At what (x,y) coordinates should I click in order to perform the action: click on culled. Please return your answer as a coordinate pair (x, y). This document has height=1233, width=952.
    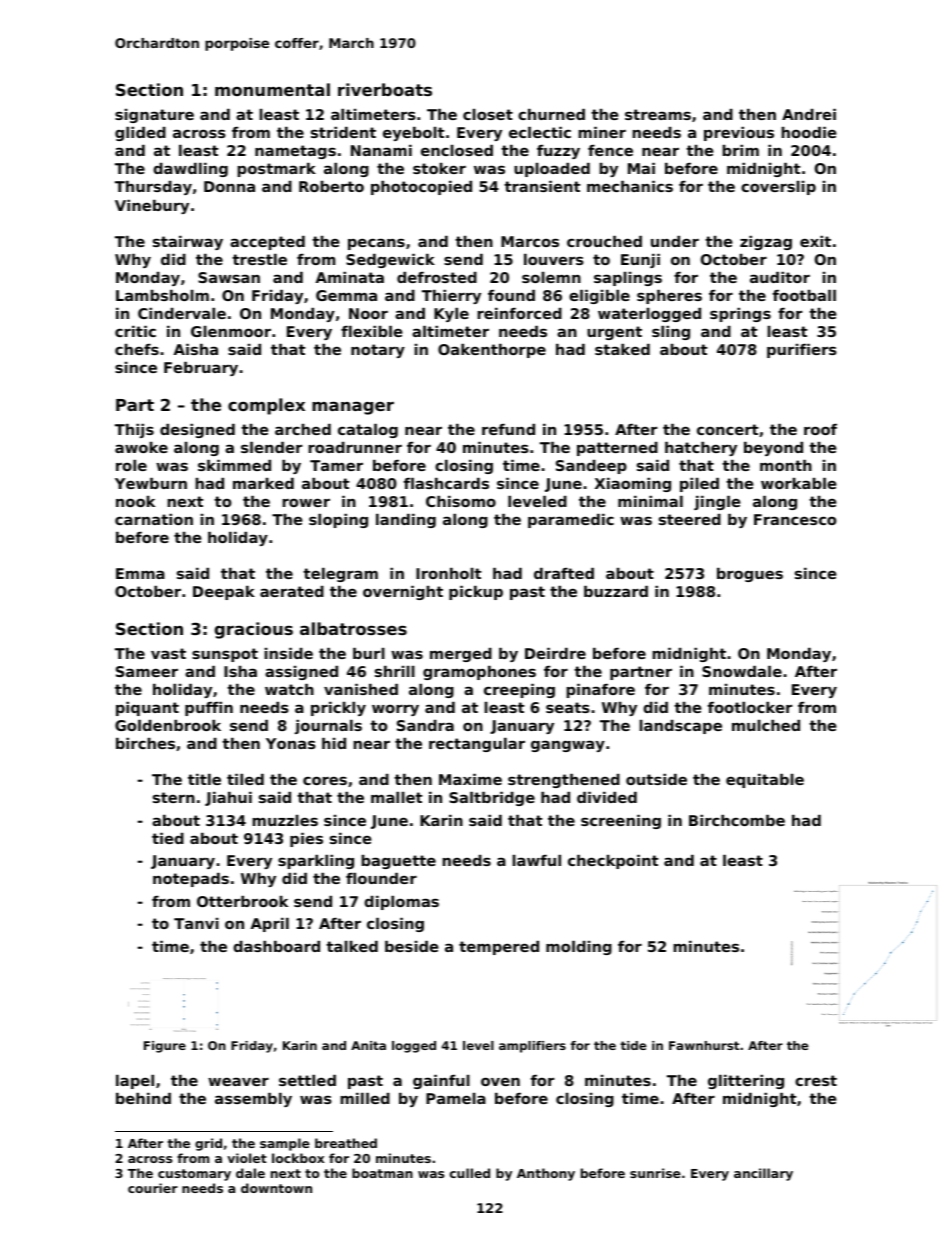
    Looking at the image, I should click on (470, 1173).
